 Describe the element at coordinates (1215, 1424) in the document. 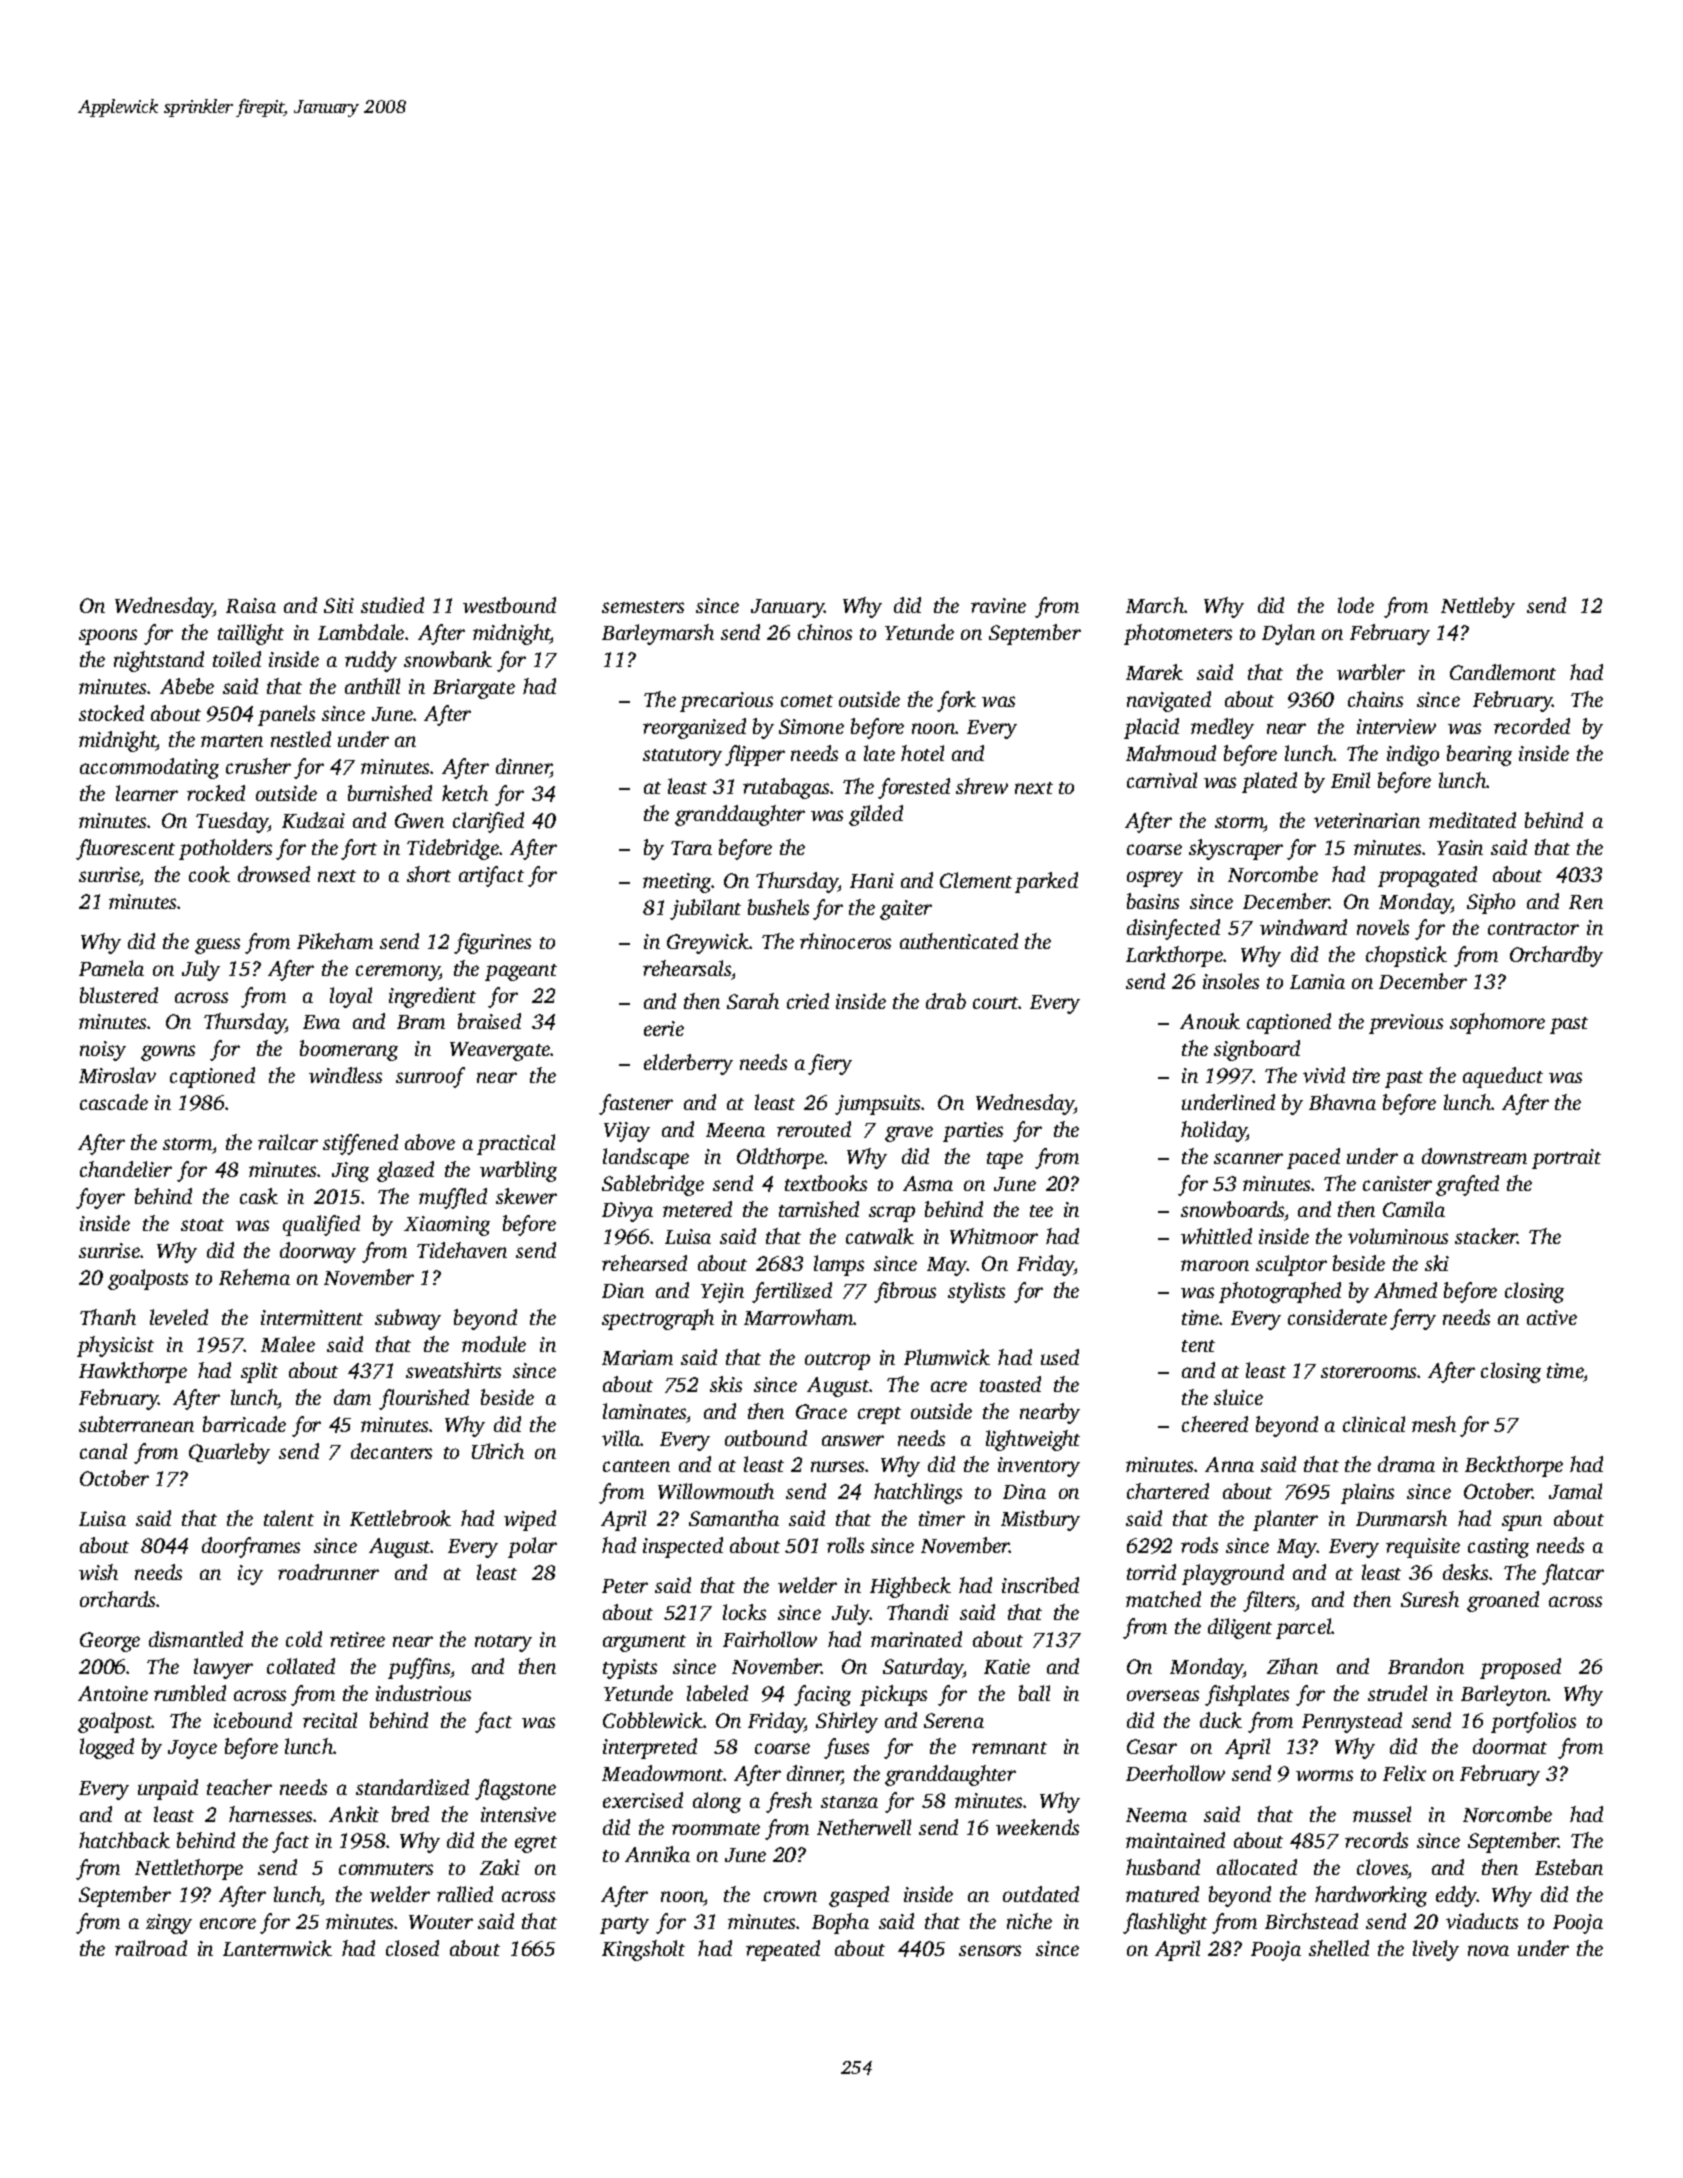

I see `cheered` at that location.
